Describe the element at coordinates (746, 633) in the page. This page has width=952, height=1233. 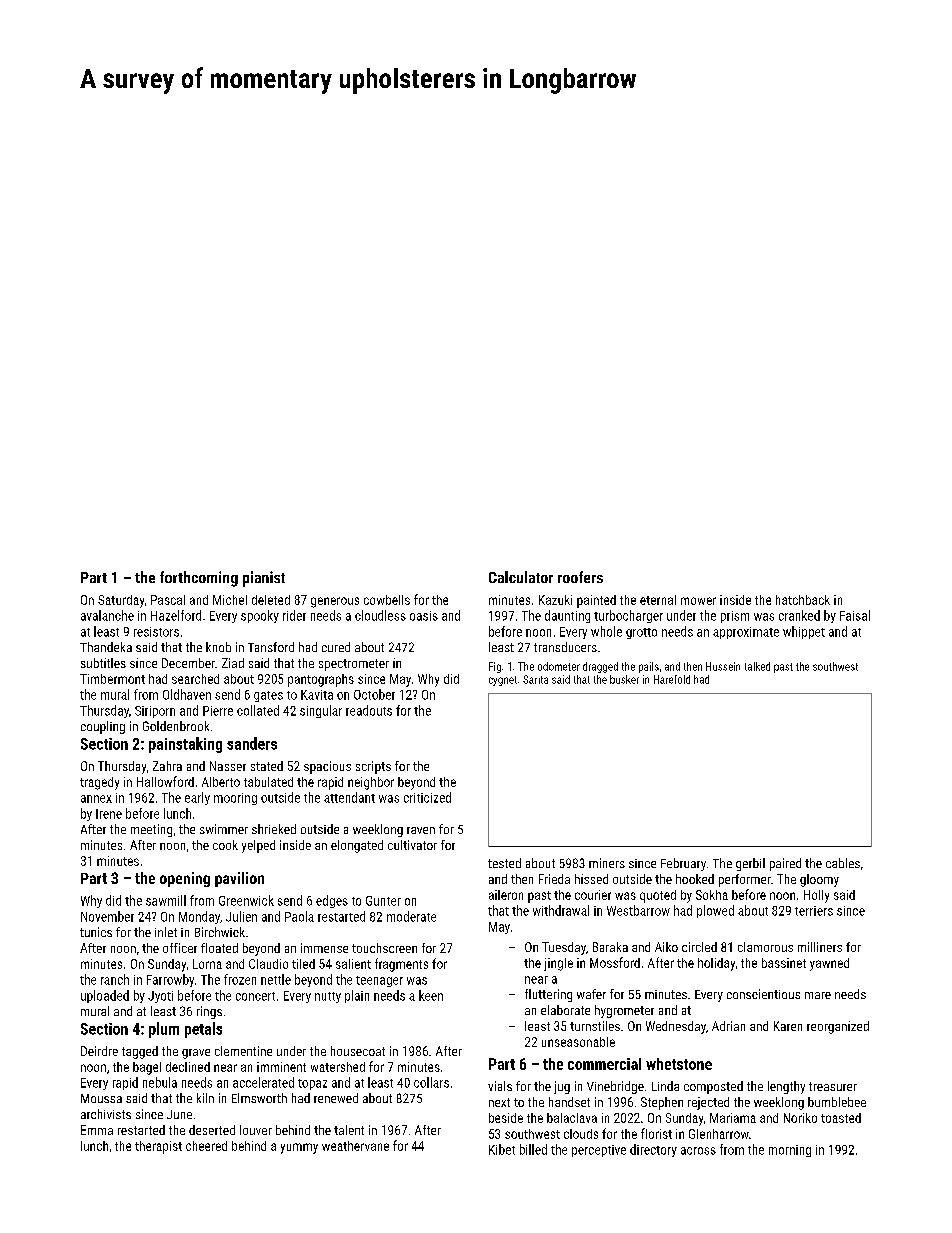
I see `approximate` at that location.
